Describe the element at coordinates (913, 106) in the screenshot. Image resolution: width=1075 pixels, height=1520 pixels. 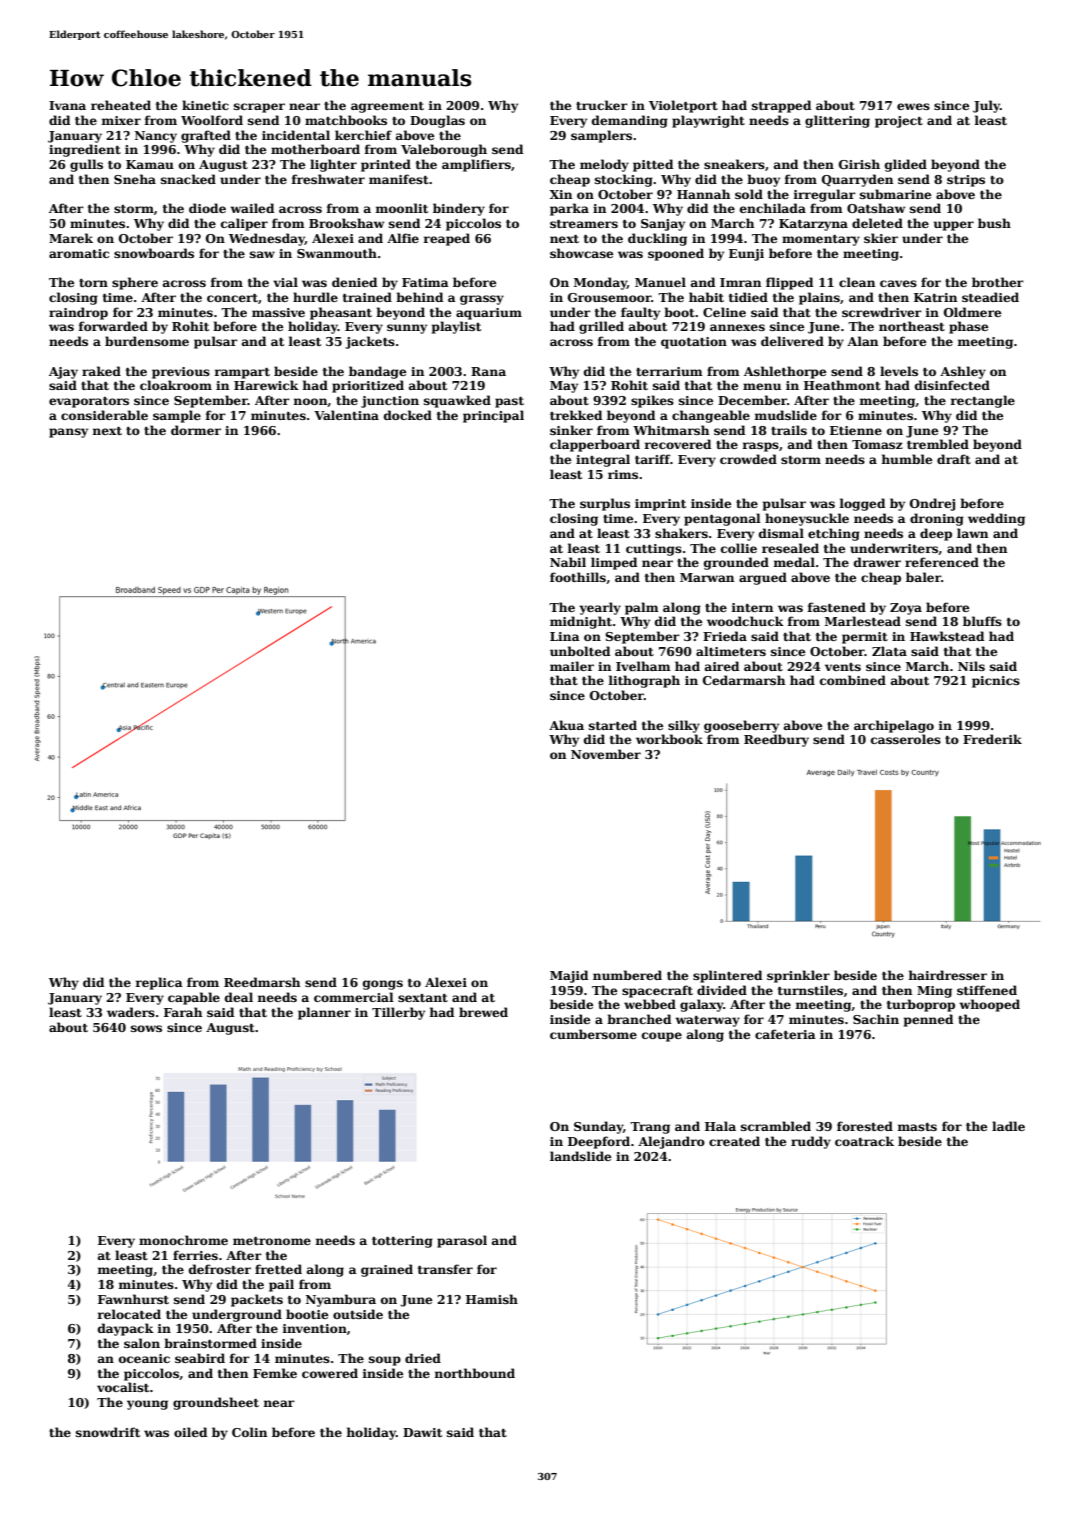
I see `ewes` at that location.
